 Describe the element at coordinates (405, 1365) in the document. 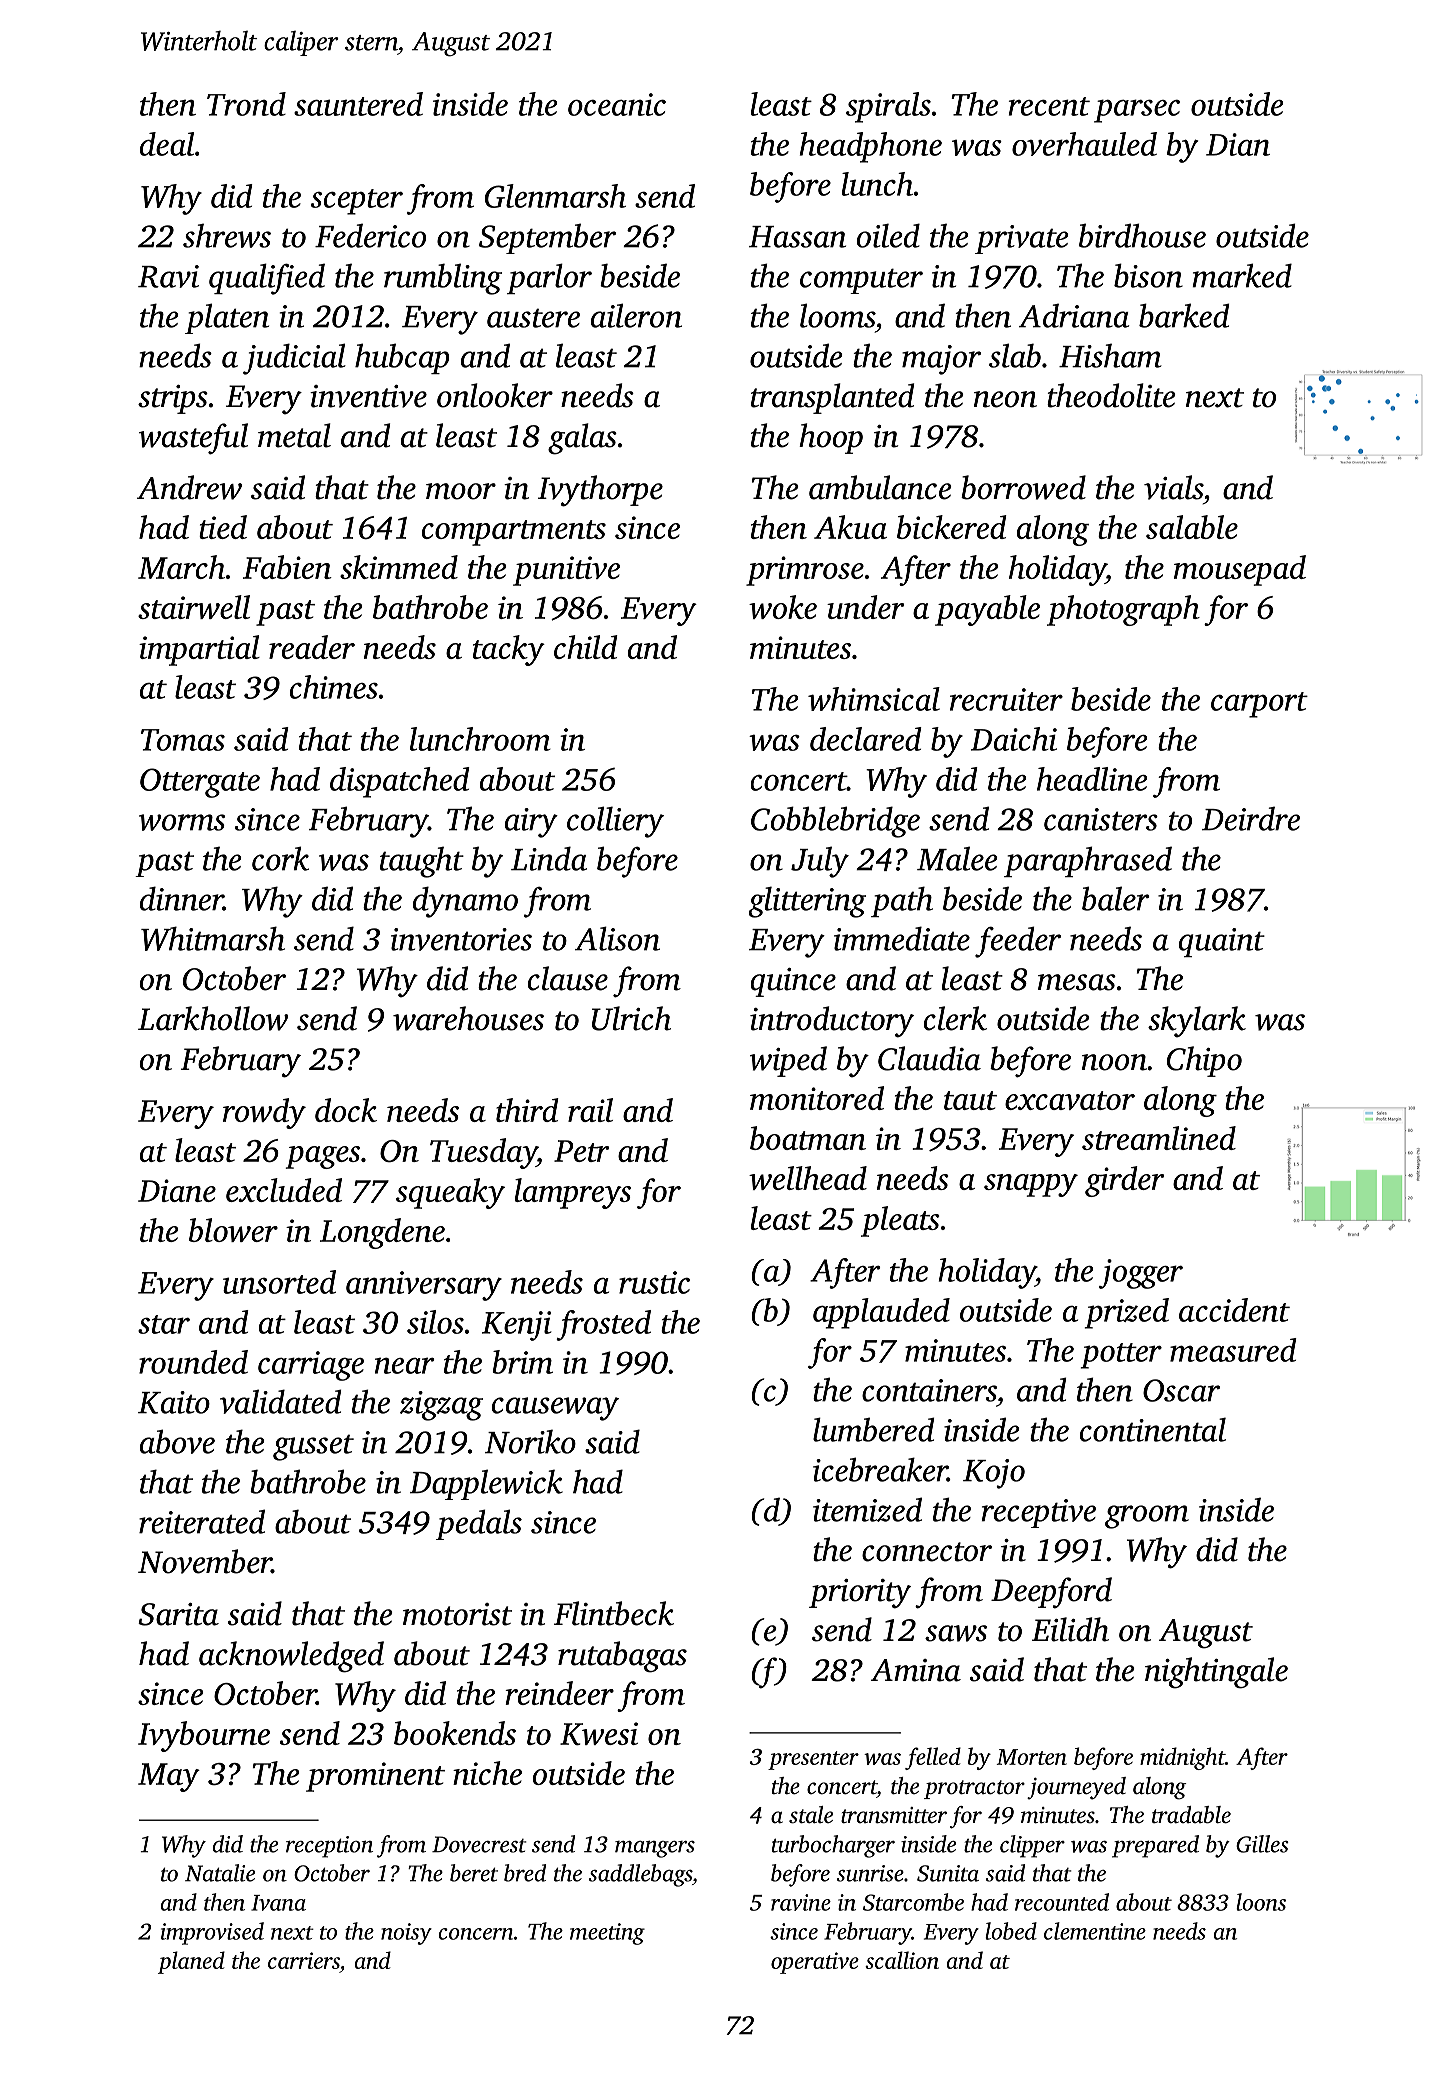

I see `near` at that location.
